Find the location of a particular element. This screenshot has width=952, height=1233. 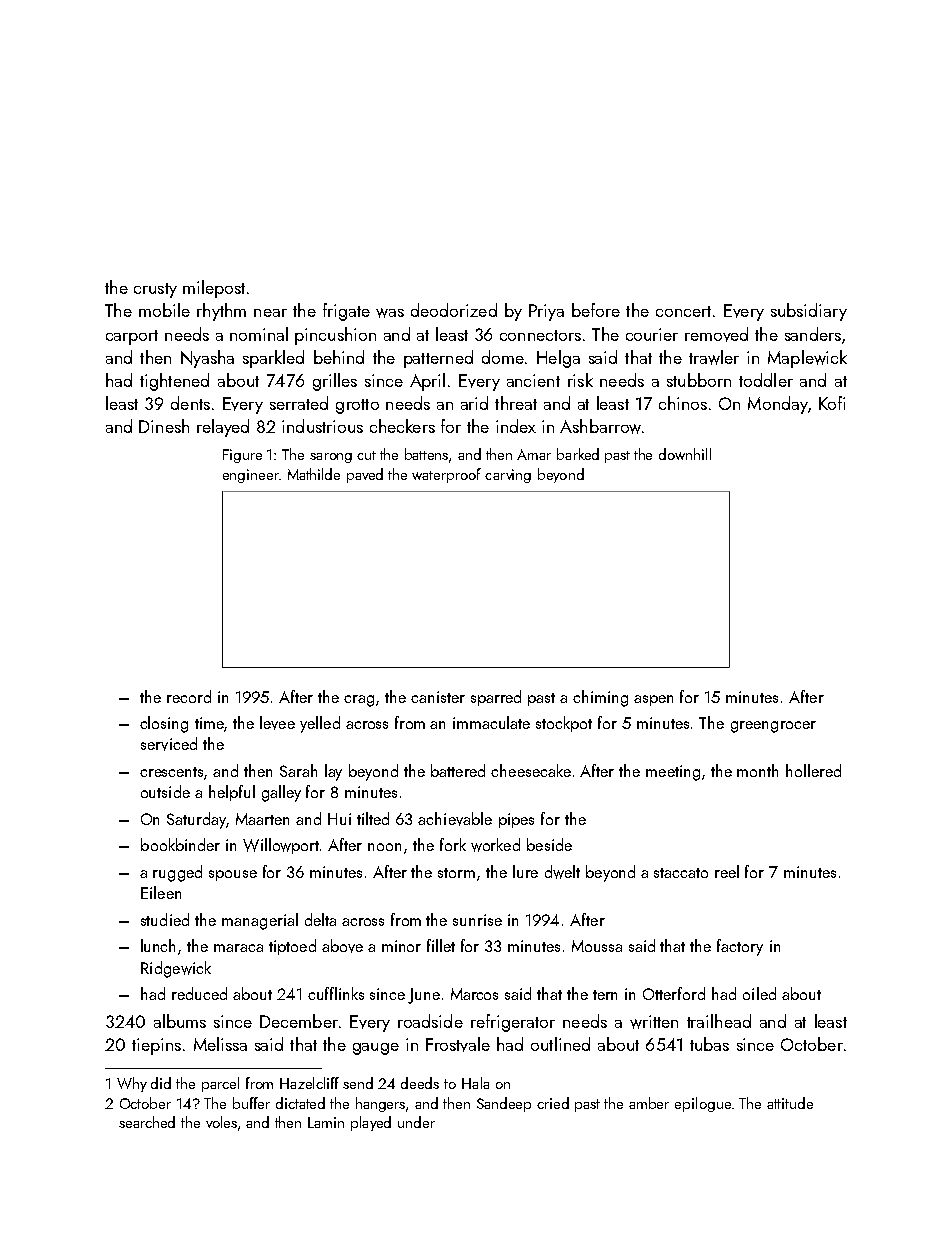

chiming is located at coordinates (600, 698).
